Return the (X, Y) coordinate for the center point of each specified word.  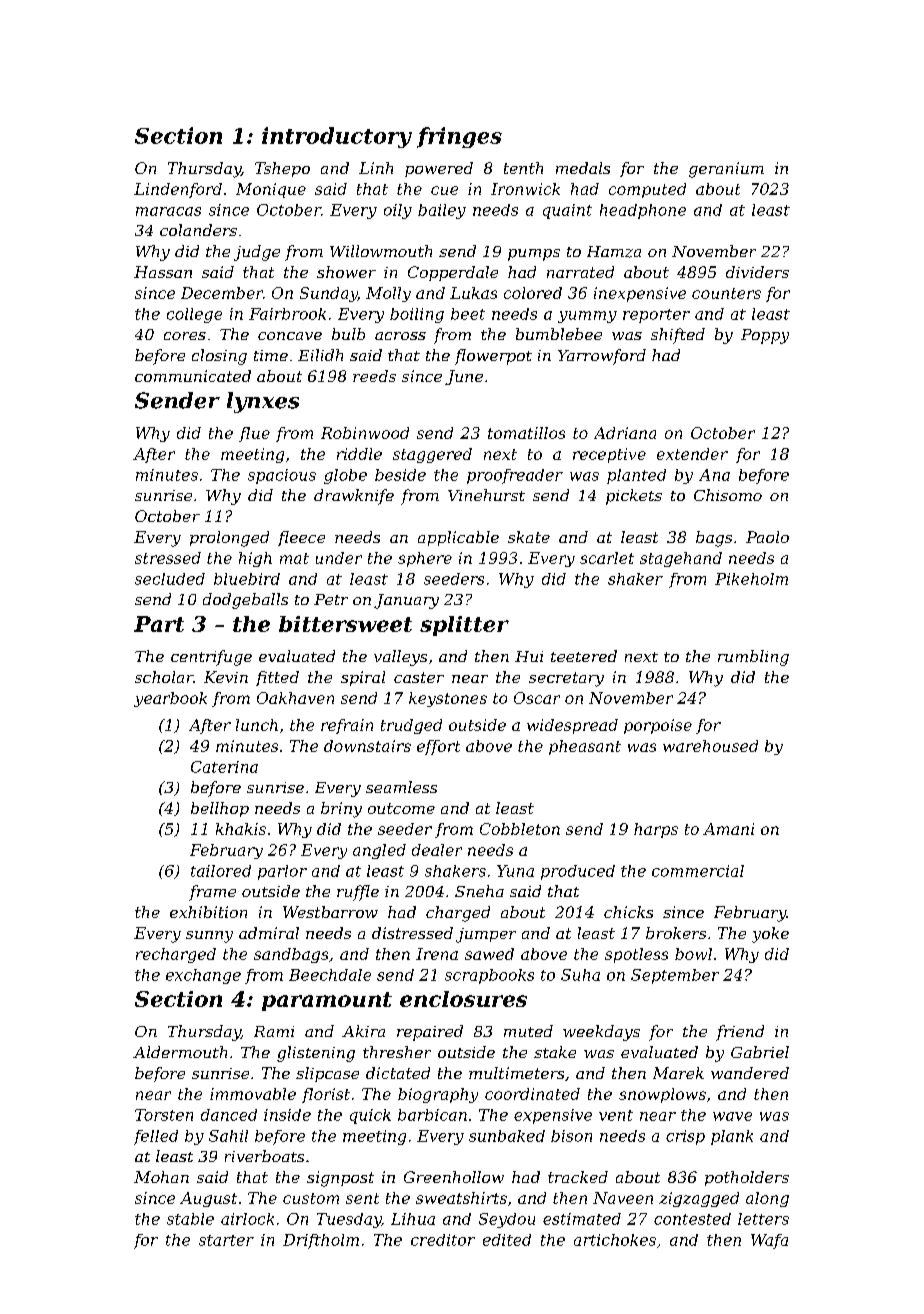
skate (529, 537)
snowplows (662, 1095)
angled (379, 851)
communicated (193, 376)
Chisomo (728, 495)
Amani (728, 829)
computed (647, 190)
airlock (247, 1219)
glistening (316, 1054)
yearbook (170, 699)
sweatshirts (461, 1198)
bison (571, 1136)
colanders (198, 230)
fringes (459, 137)
